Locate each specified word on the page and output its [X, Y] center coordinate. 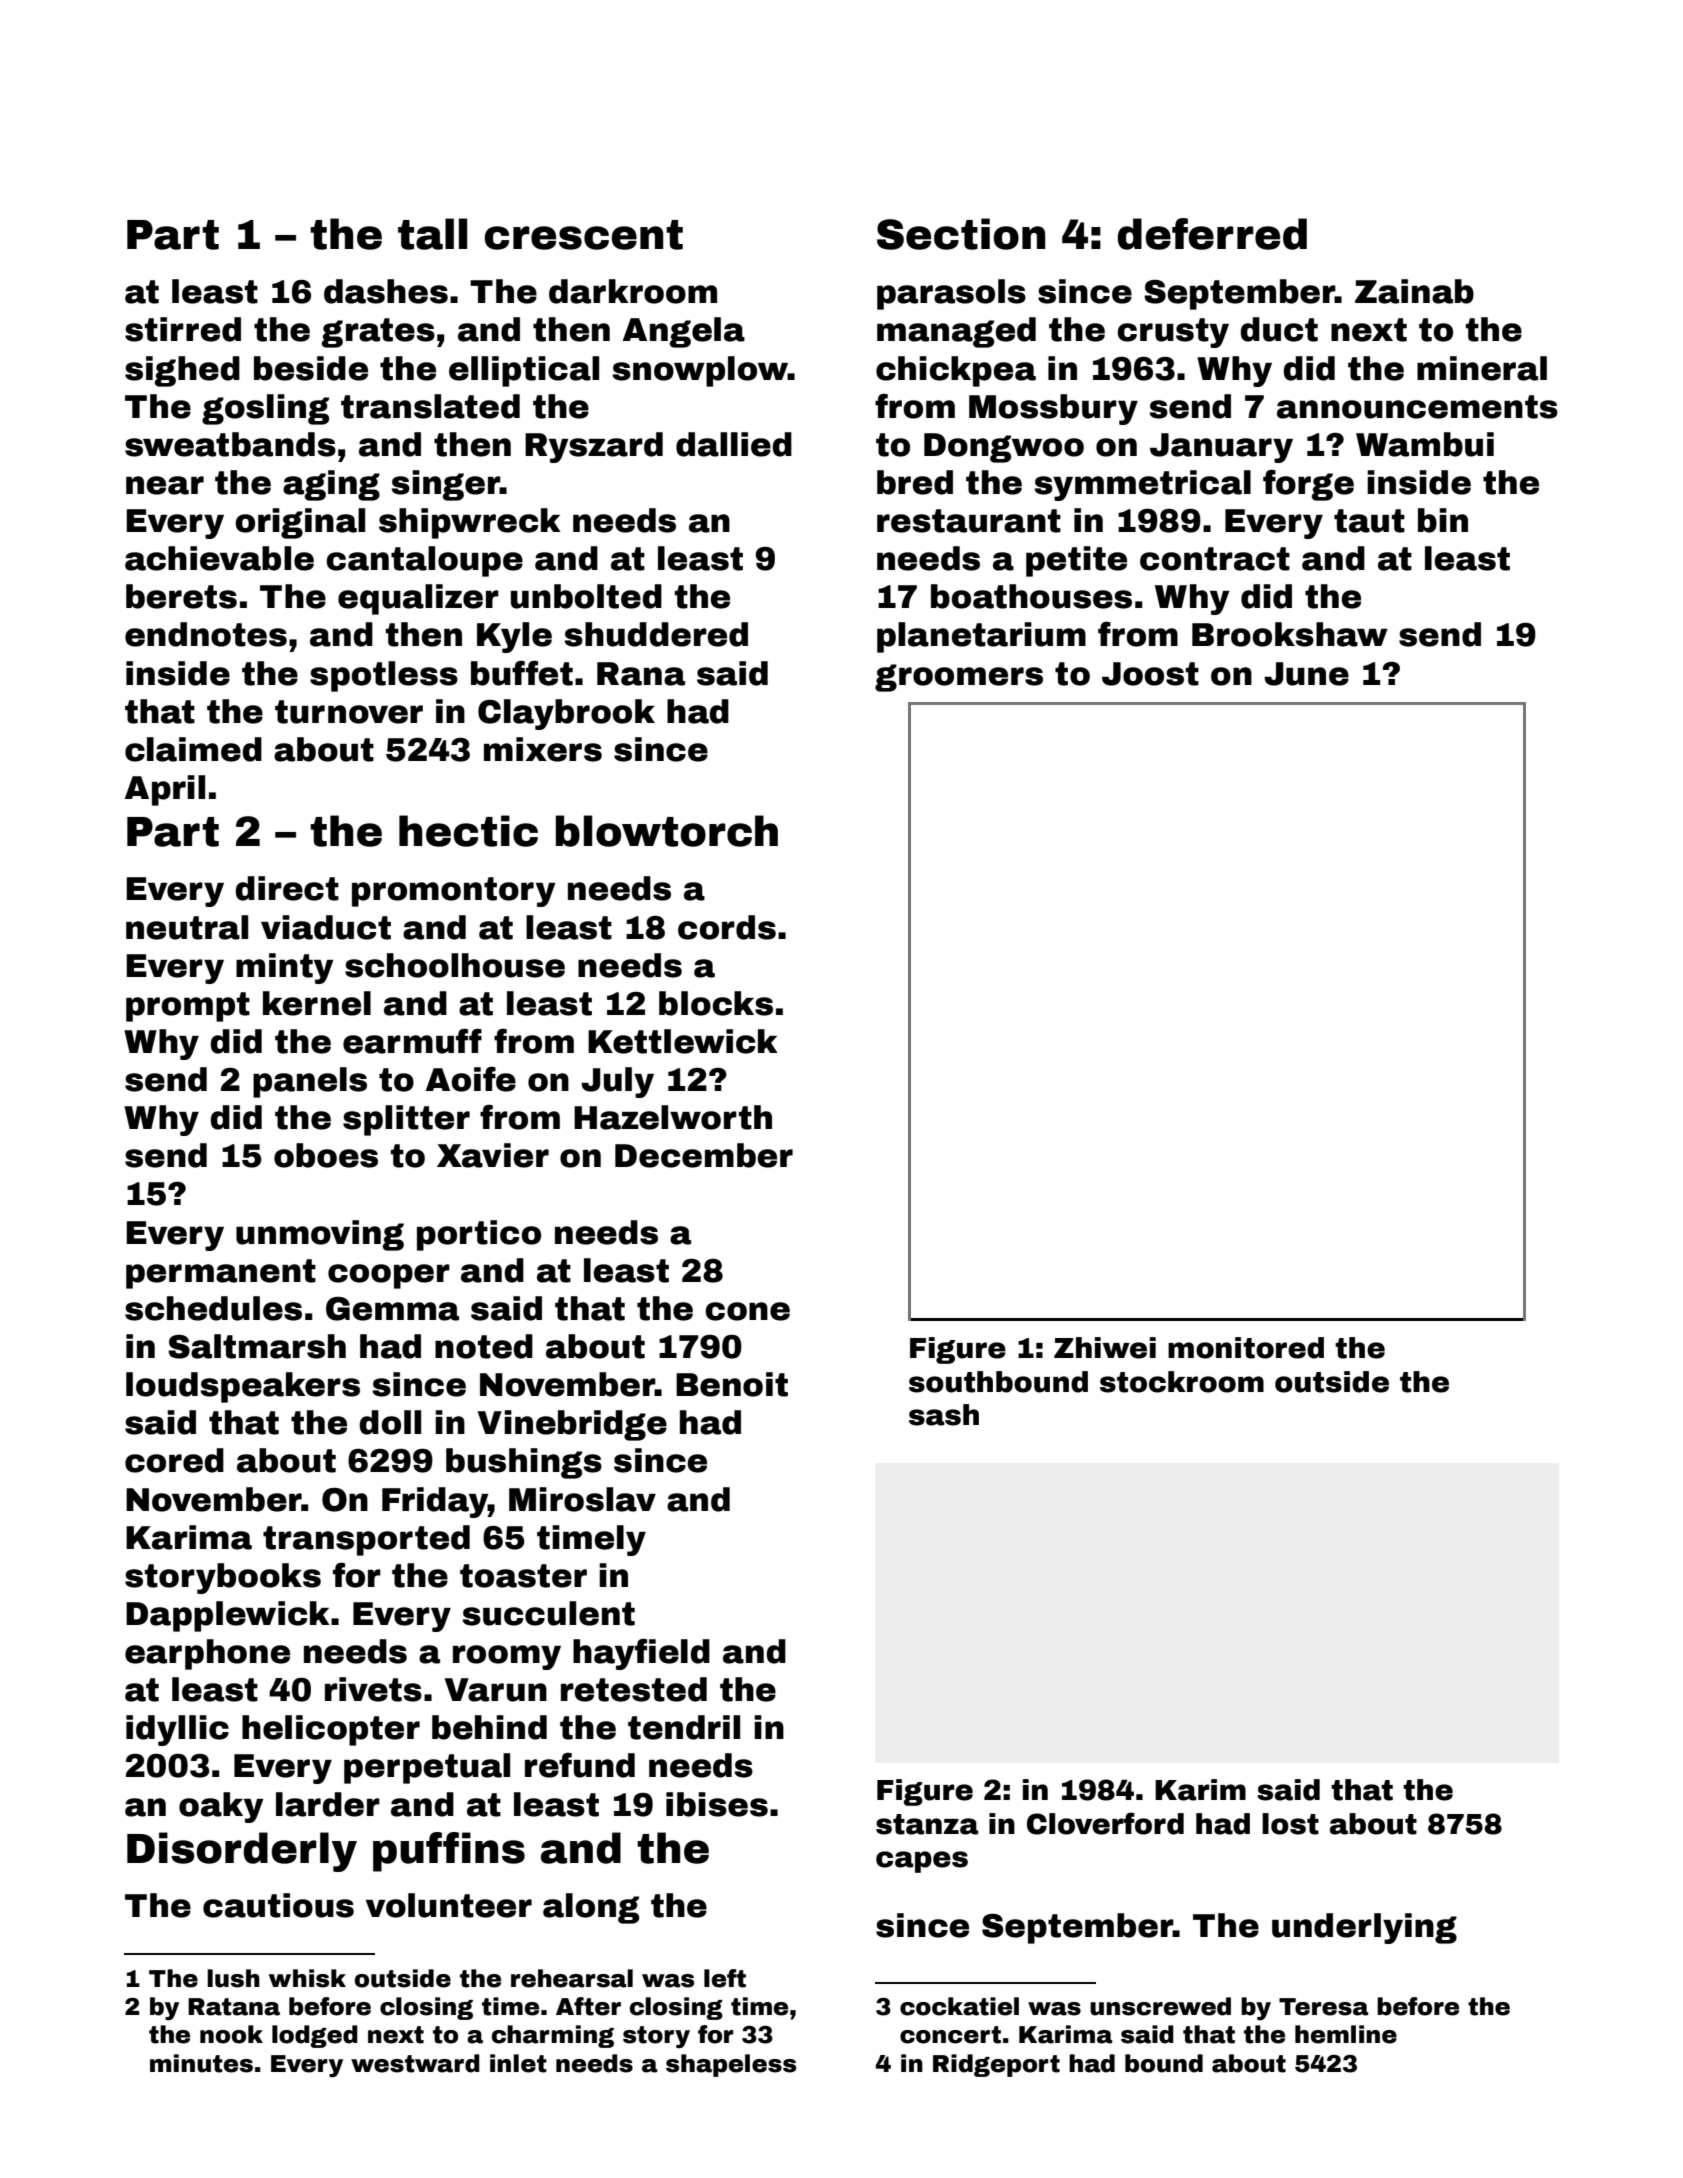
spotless [384, 676]
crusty [1173, 333]
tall [432, 234]
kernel [317, 1003]
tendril [684, 1727]
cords [727, 927]
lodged [315, 2036]
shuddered [656, 634]
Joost [1150, 674]
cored [174, 1460]
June [1306, 674]
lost [1290, 1824]
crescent [583, 235]
